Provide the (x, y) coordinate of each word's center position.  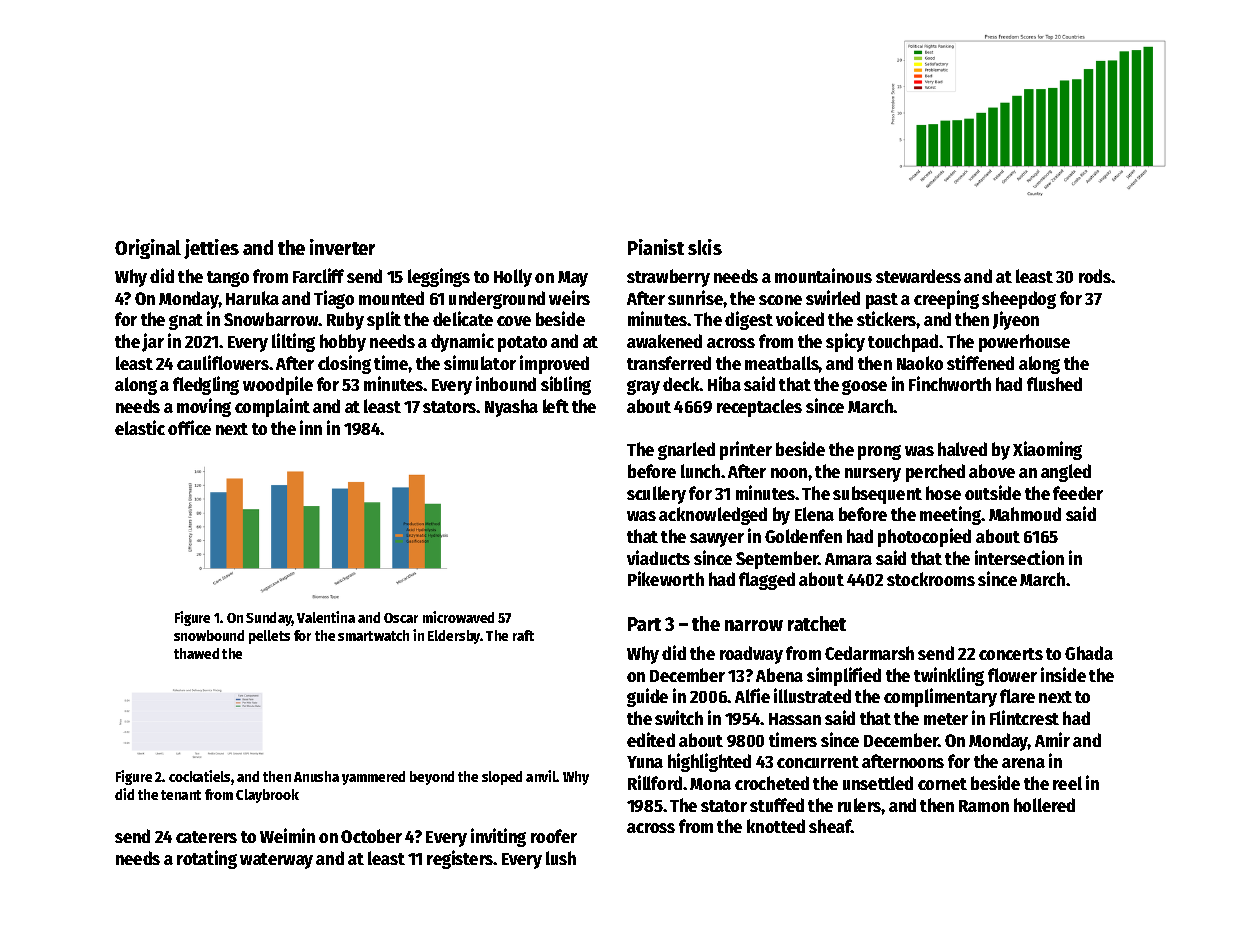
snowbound (209, 635)
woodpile (278, 385)
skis (705, 247)
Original (148, 249)
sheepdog (1019, 300)
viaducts (658, 557)
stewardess (918, 276)
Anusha (316, 776)
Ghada (1089, 653)
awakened (664, 341)
